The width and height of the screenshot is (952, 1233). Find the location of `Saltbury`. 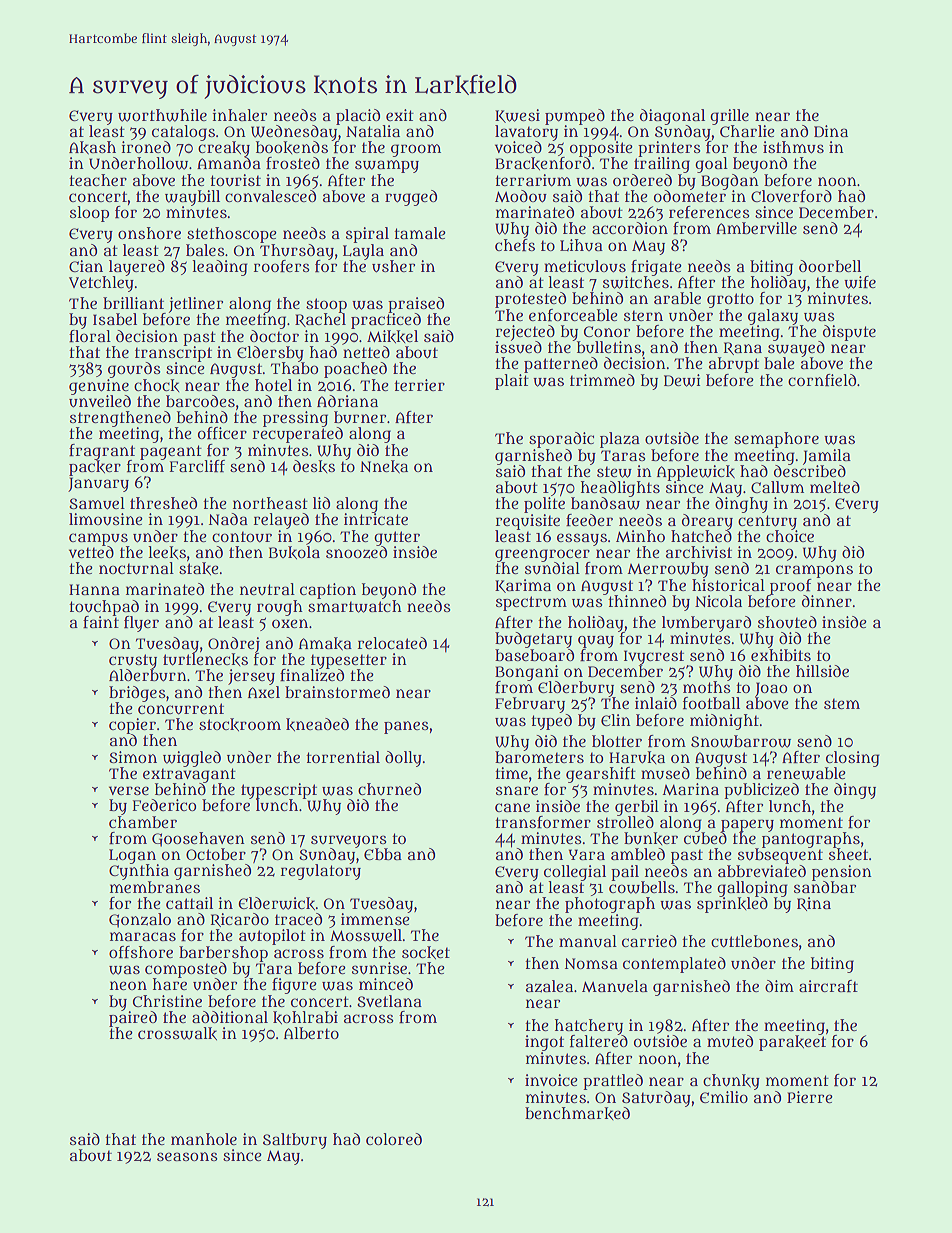

Saltbury is located at coordinates (295, 1141).
